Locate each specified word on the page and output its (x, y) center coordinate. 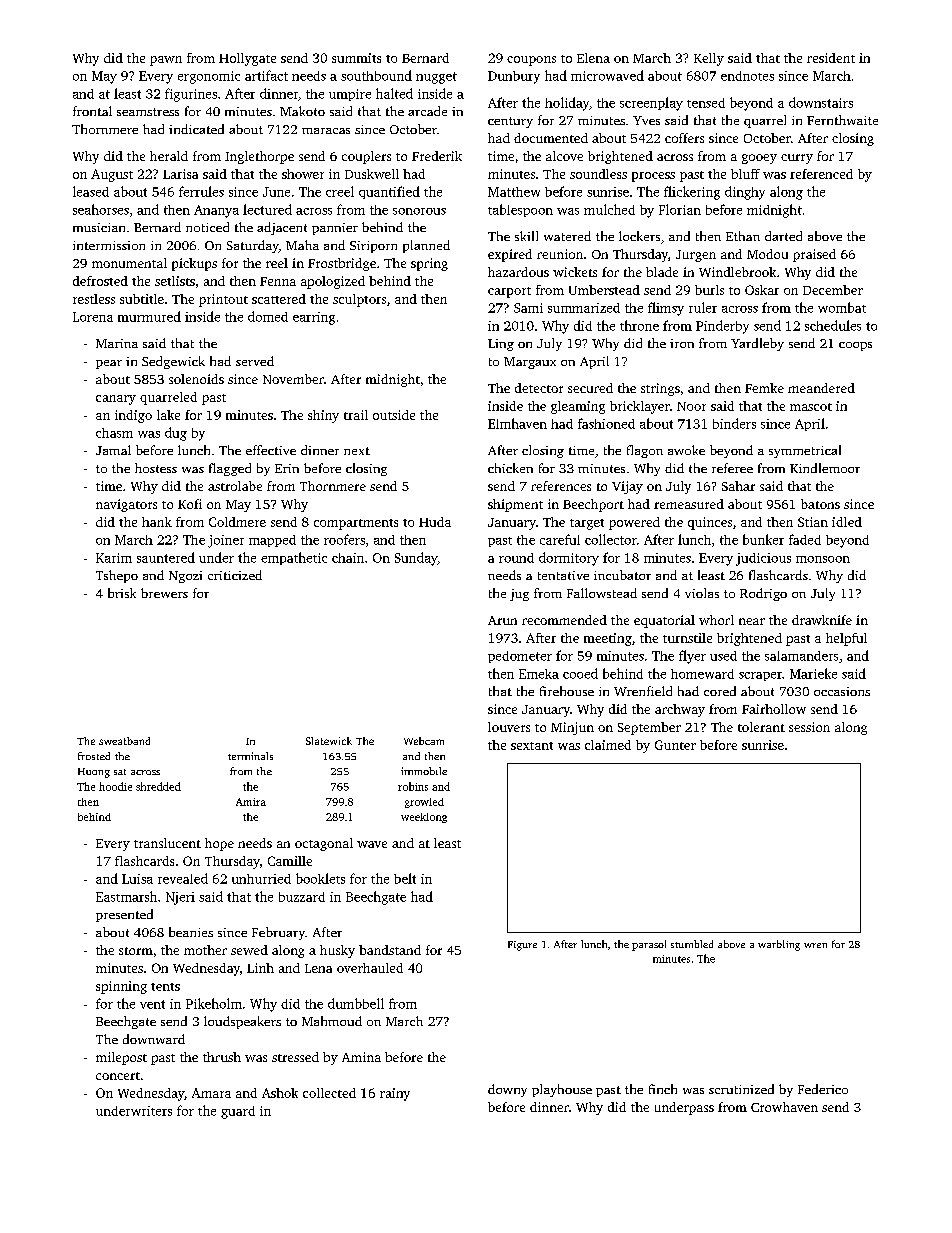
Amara (211, 1093)
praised (814, 255)
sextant (532, 746)
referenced (821, 174)
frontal (92, 111)
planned (426, 246)
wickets (575, 272)
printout (223, 300)
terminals (250, 756)
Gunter (675, 745)
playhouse (562, 1090)
